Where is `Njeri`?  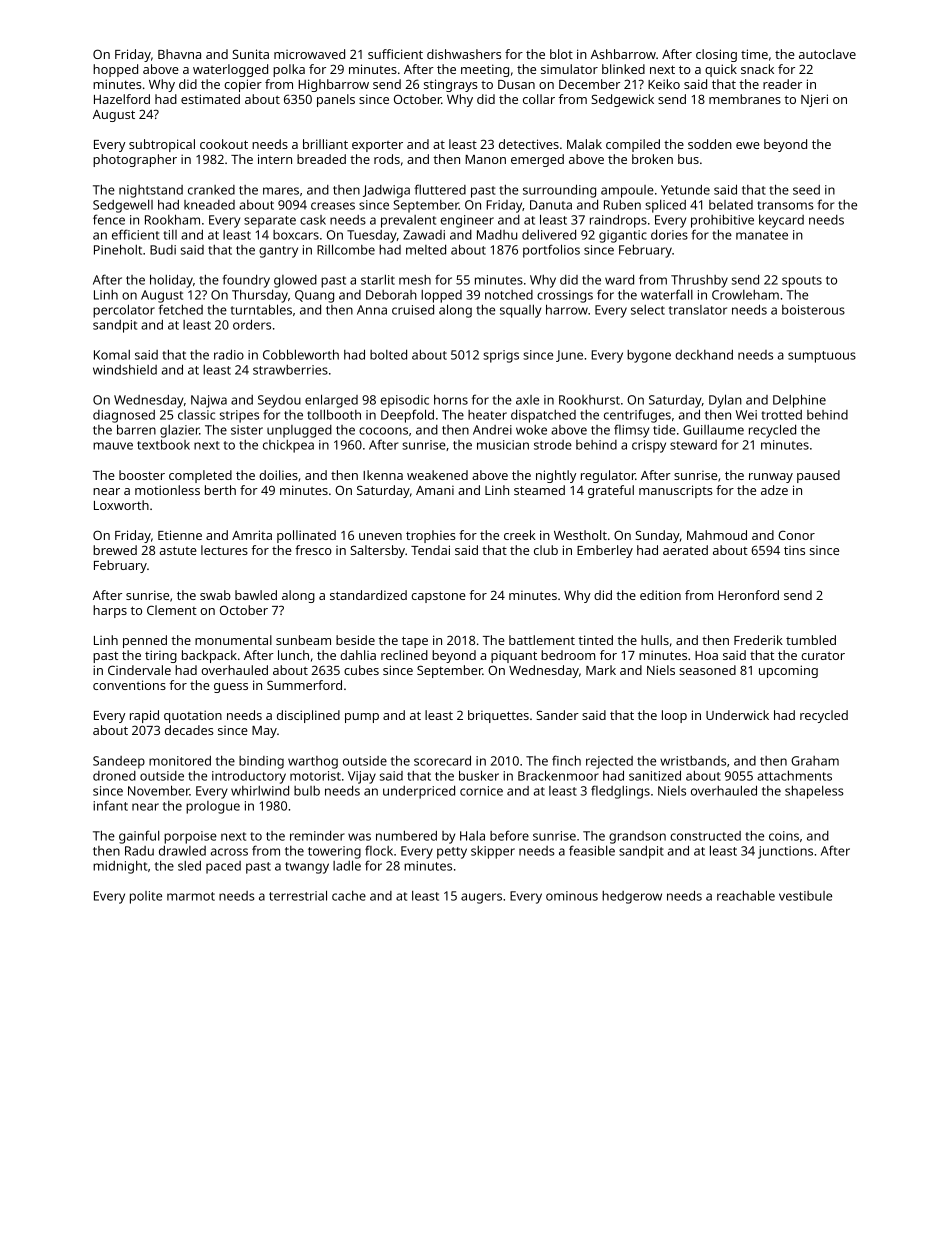 Njeri is located at coordinates (814, 100).
